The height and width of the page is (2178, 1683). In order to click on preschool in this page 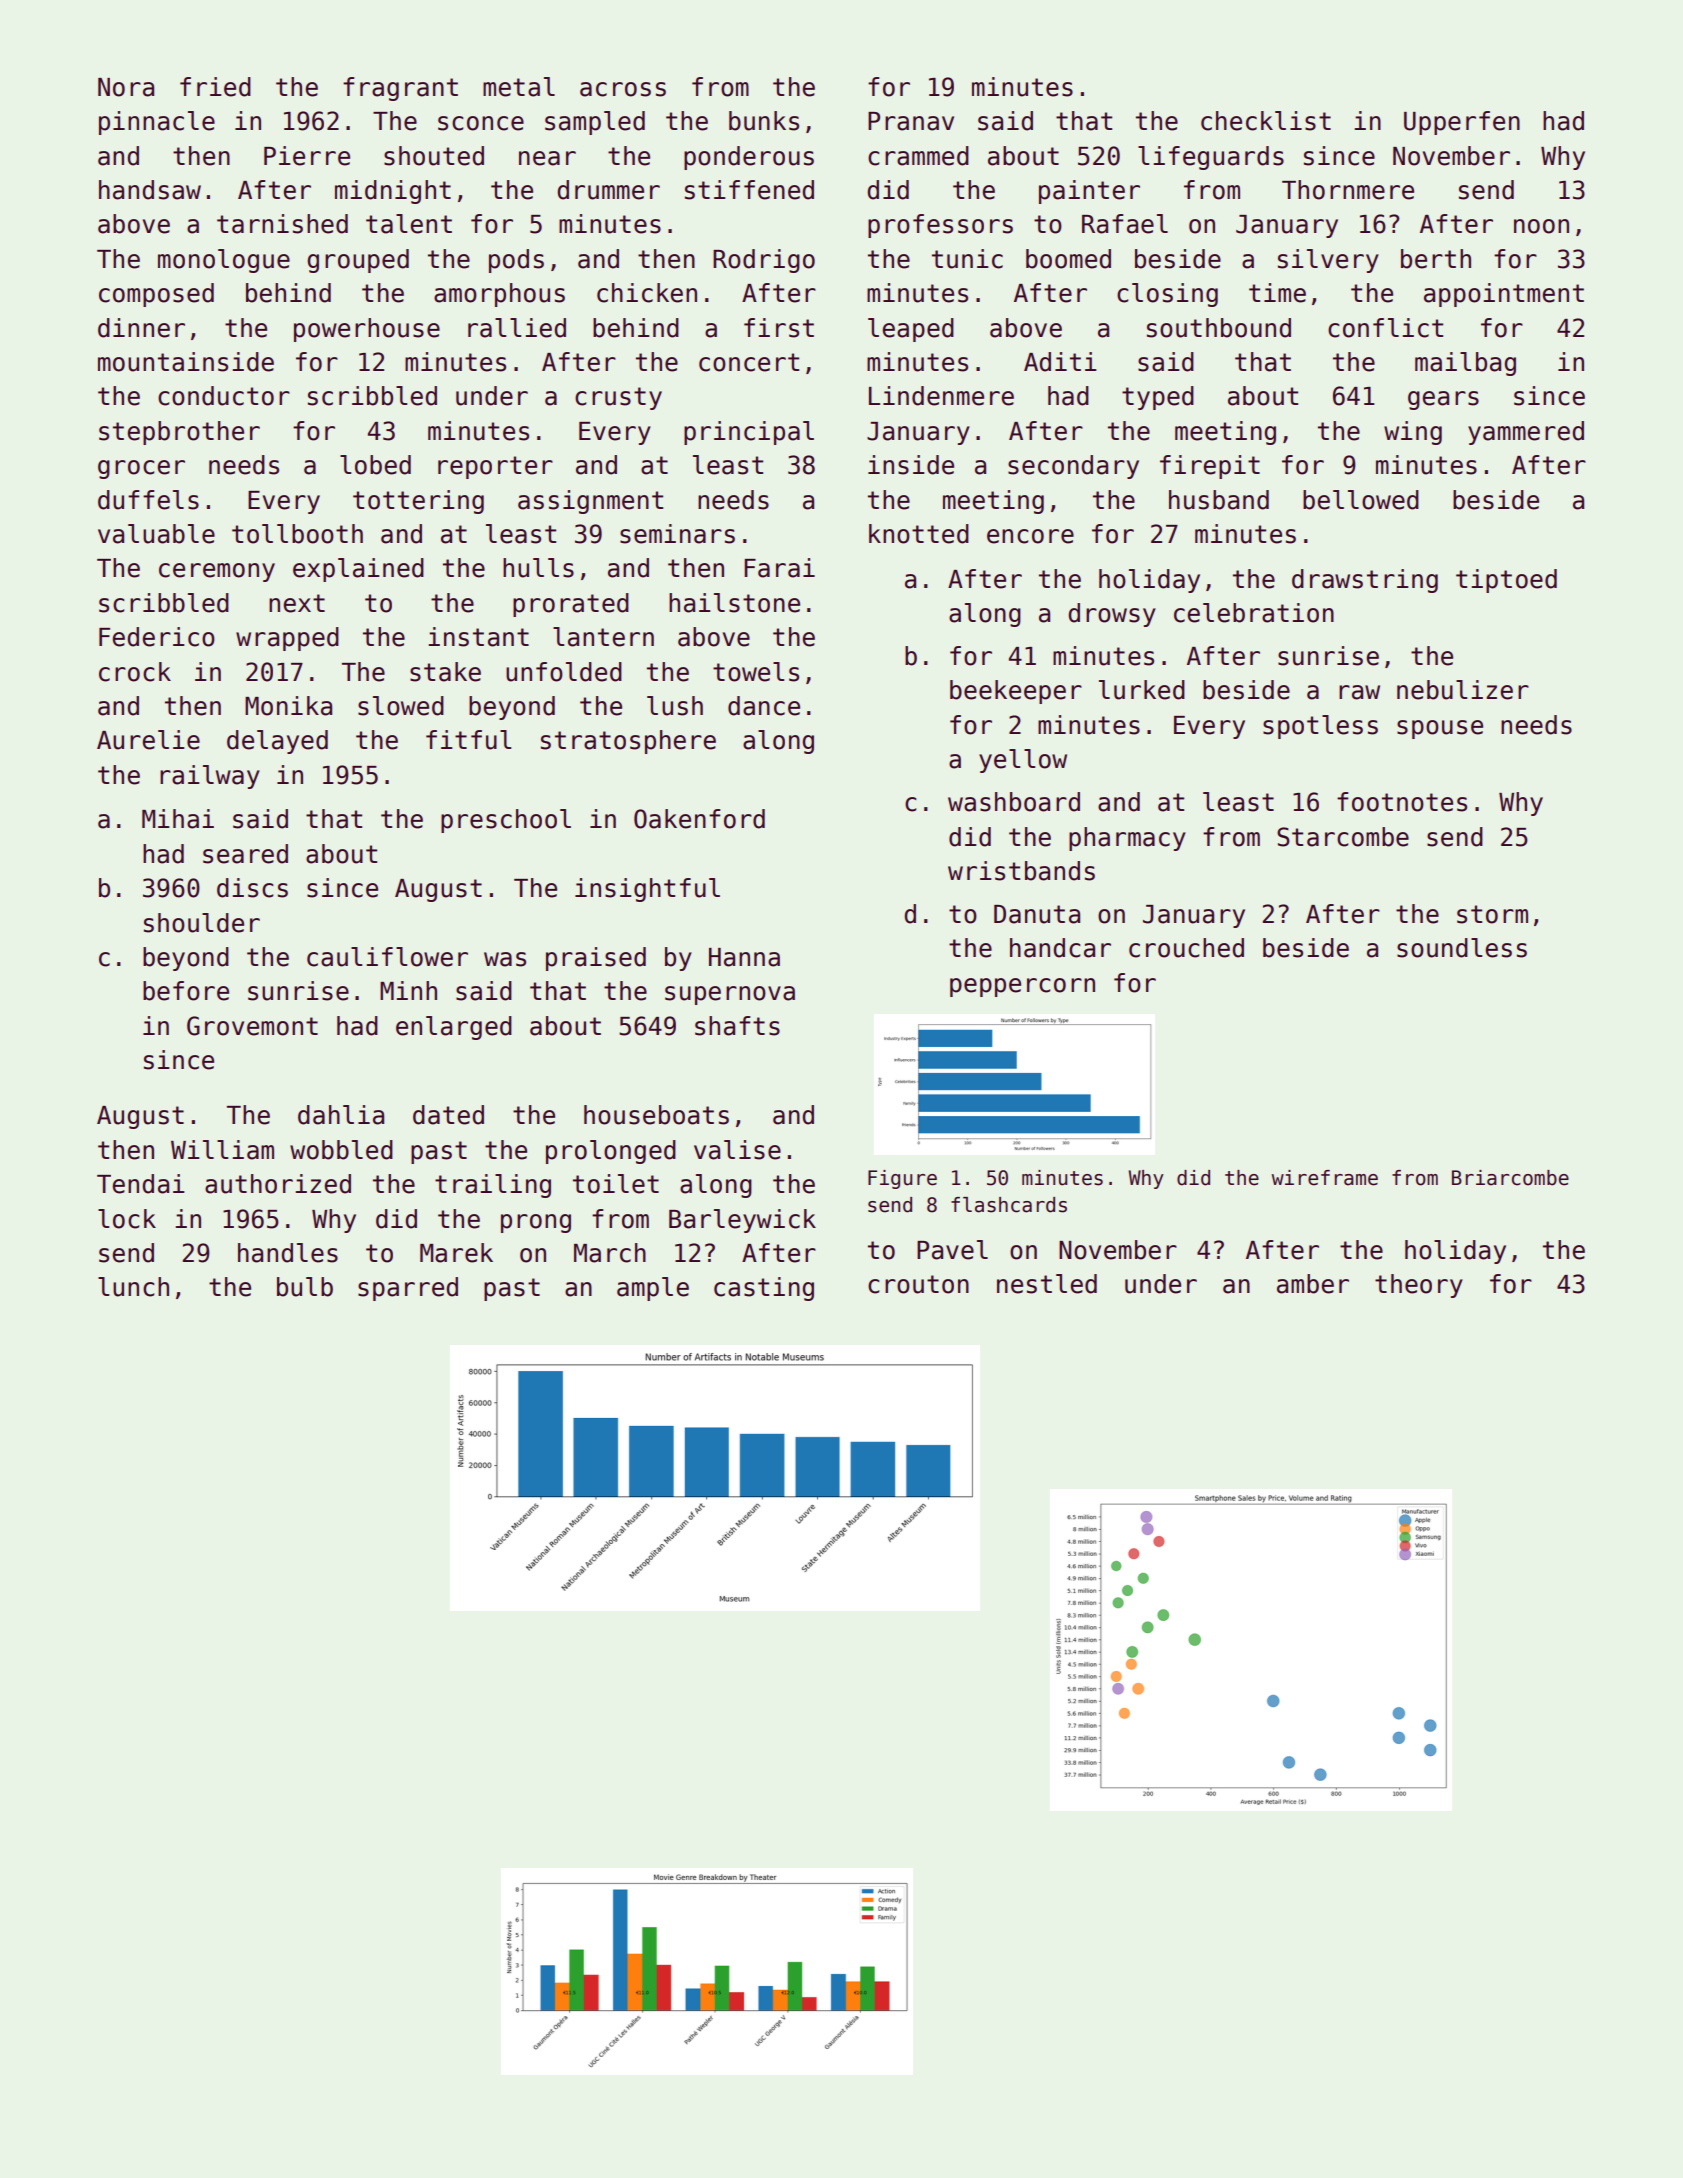, I will do `click(506, 821)`.
